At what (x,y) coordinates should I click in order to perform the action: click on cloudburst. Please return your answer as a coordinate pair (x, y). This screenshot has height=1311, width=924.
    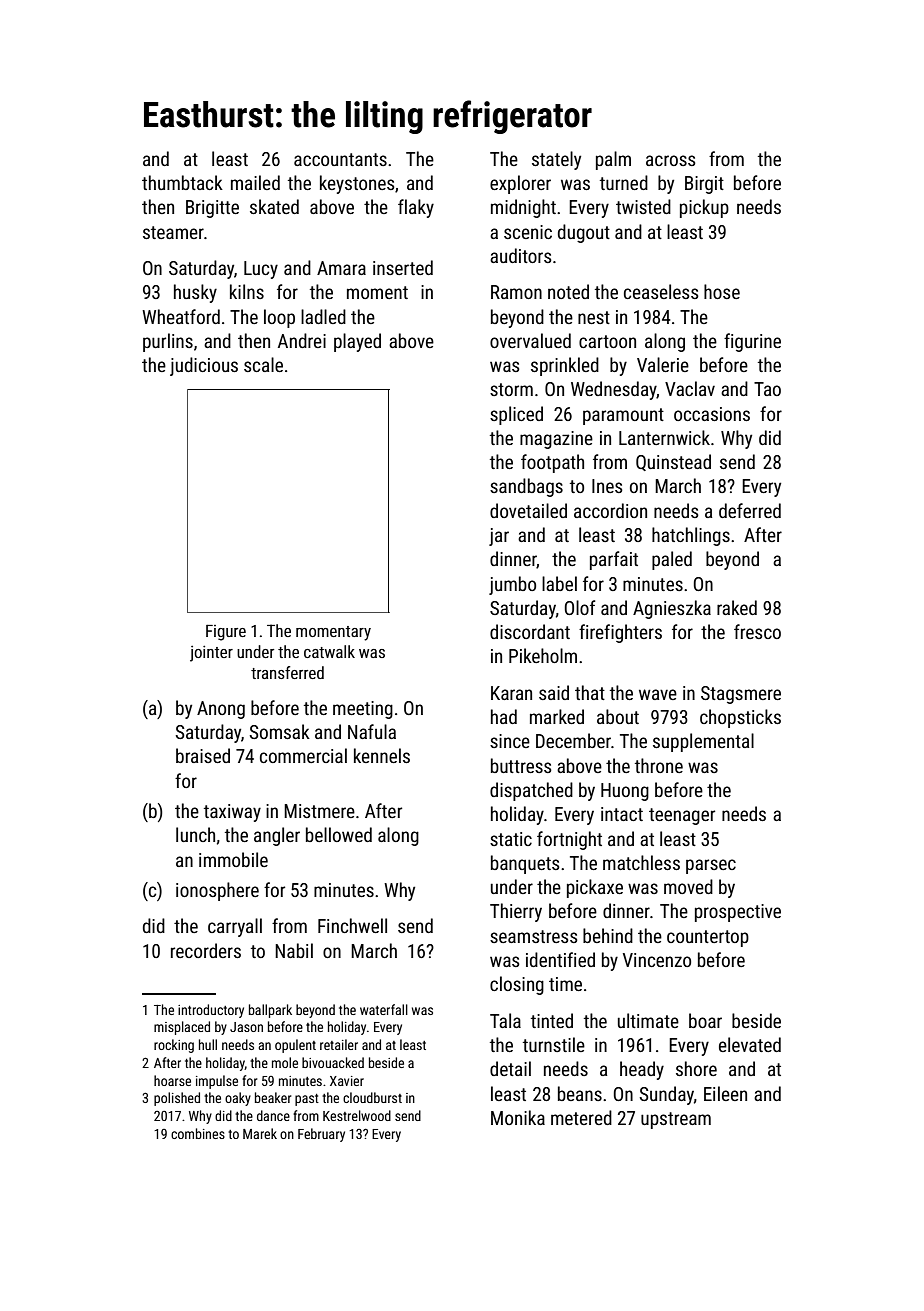
    Looking at the image, I should click on (372, 1097).
